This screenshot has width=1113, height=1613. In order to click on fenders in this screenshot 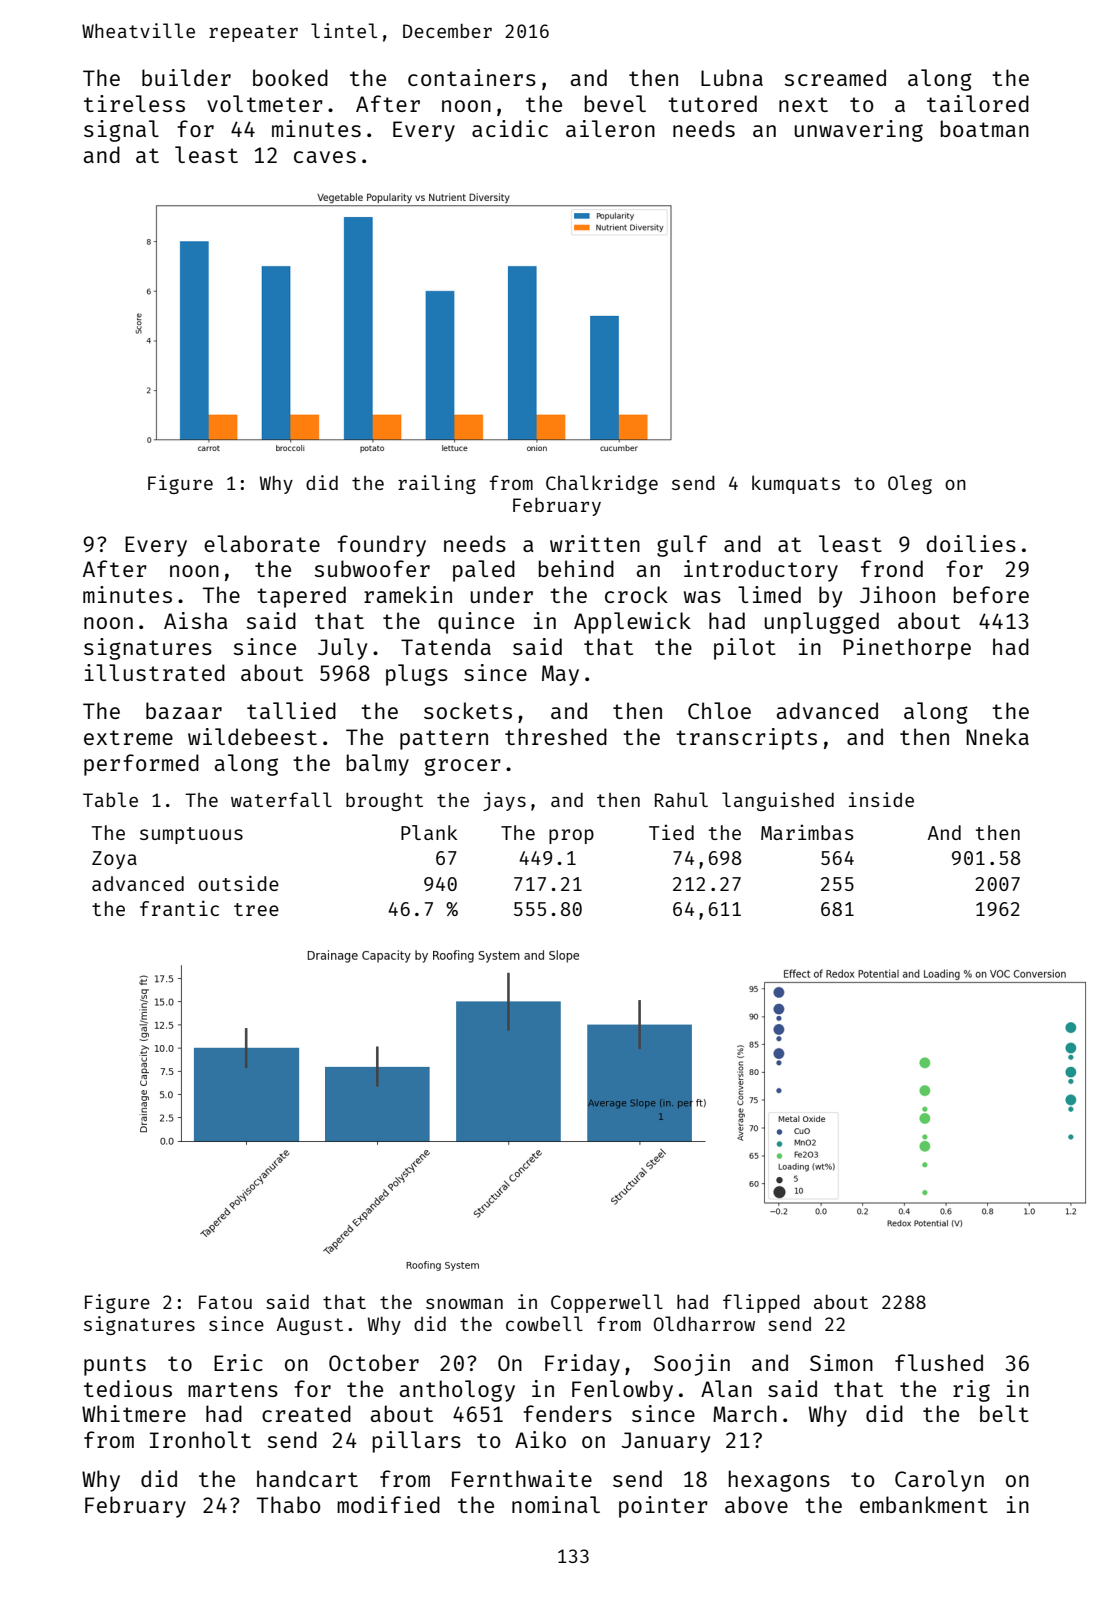, I will do `click(567, 1413)`.
